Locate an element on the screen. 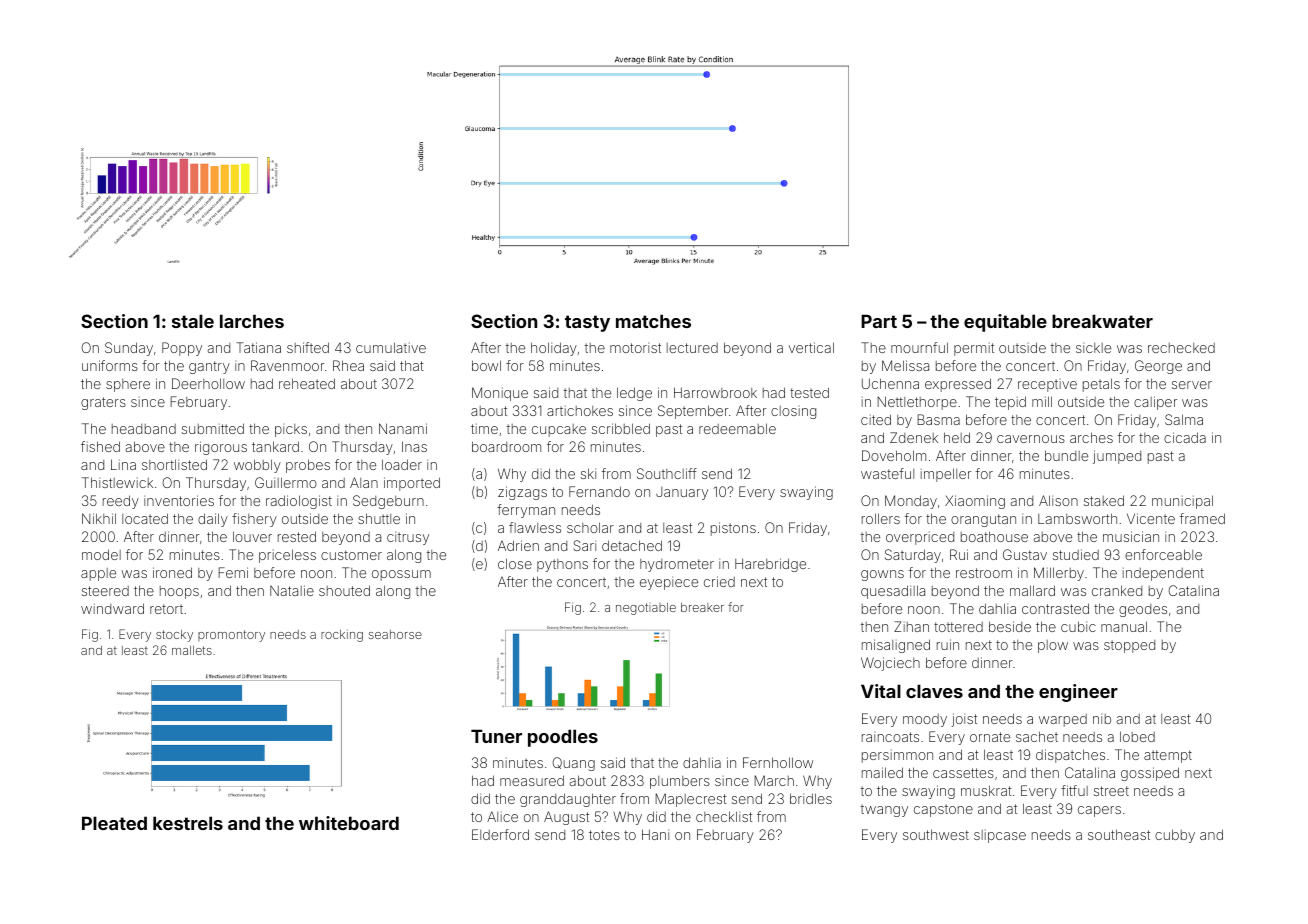 The image size is (1308, 924). retort is located at coordinates (166, 609).
